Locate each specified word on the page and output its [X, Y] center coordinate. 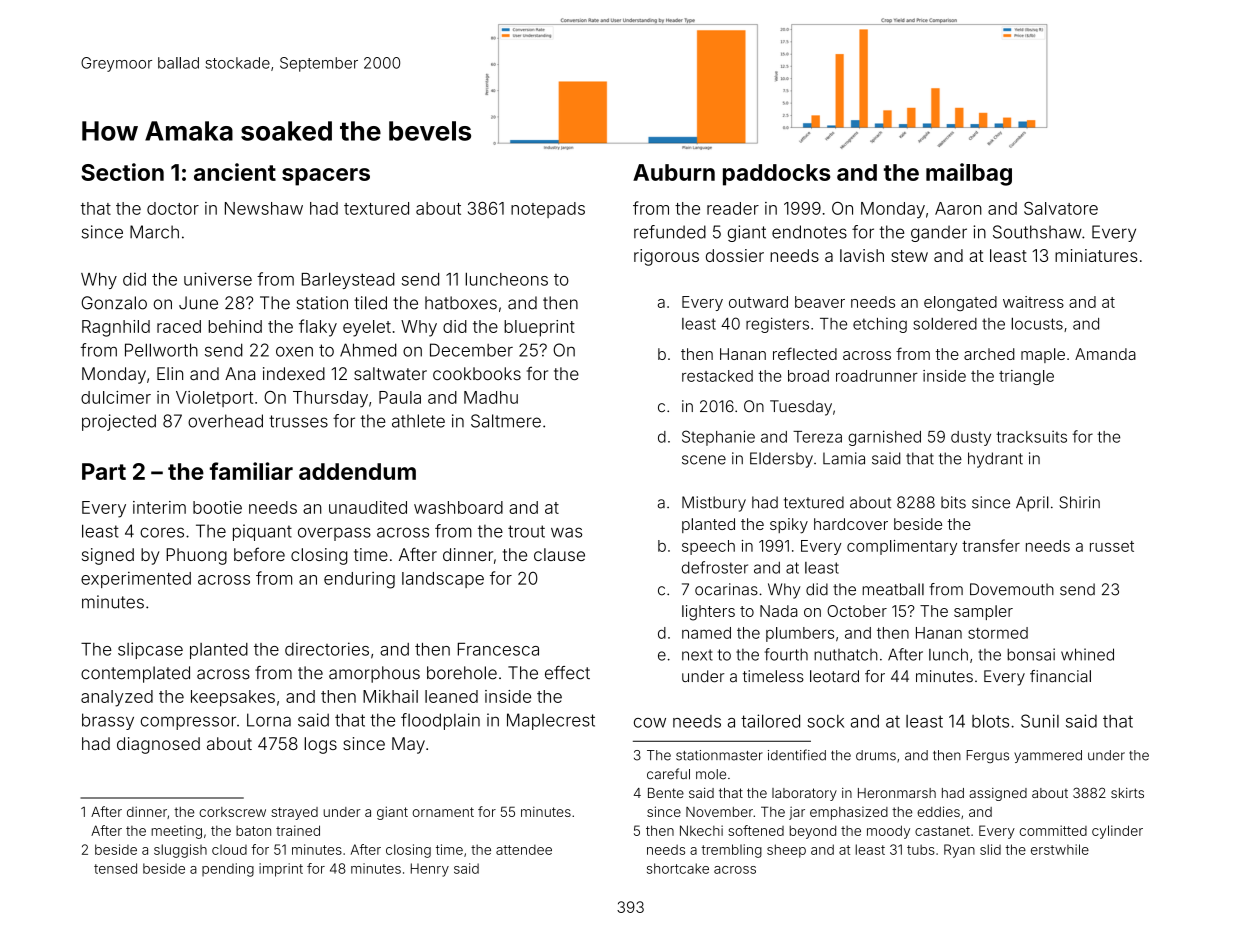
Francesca [498, 649]
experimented [136, 580]
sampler [983, 612]
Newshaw [264, 208]
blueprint [539, 328]
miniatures [1096, 255]
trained [298, 830]
